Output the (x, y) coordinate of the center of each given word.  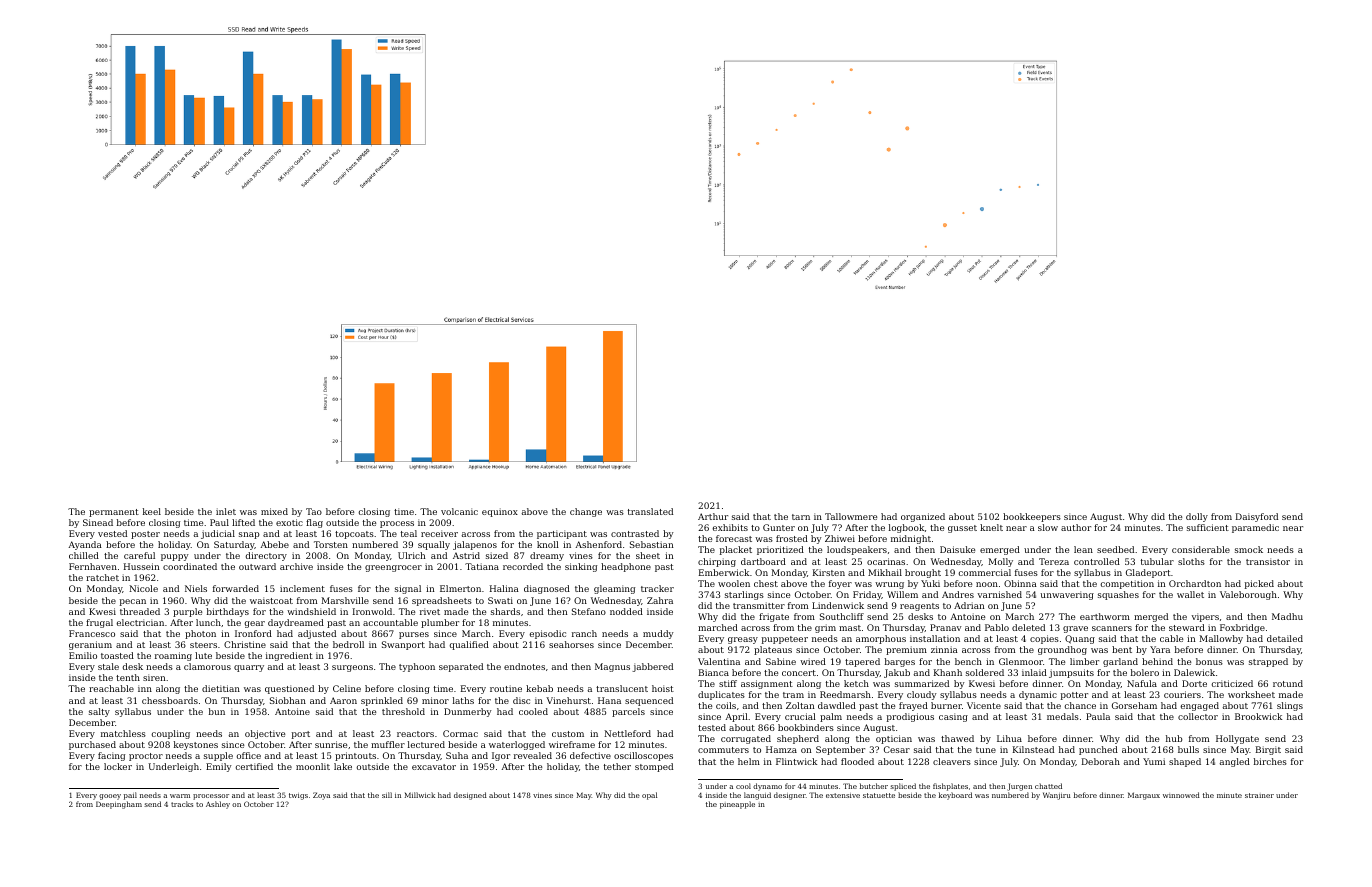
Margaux (1144, 796)
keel (152, 511)
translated (650, 511)
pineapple (737, 805)
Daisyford (1257, 517)
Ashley (218, 805)
